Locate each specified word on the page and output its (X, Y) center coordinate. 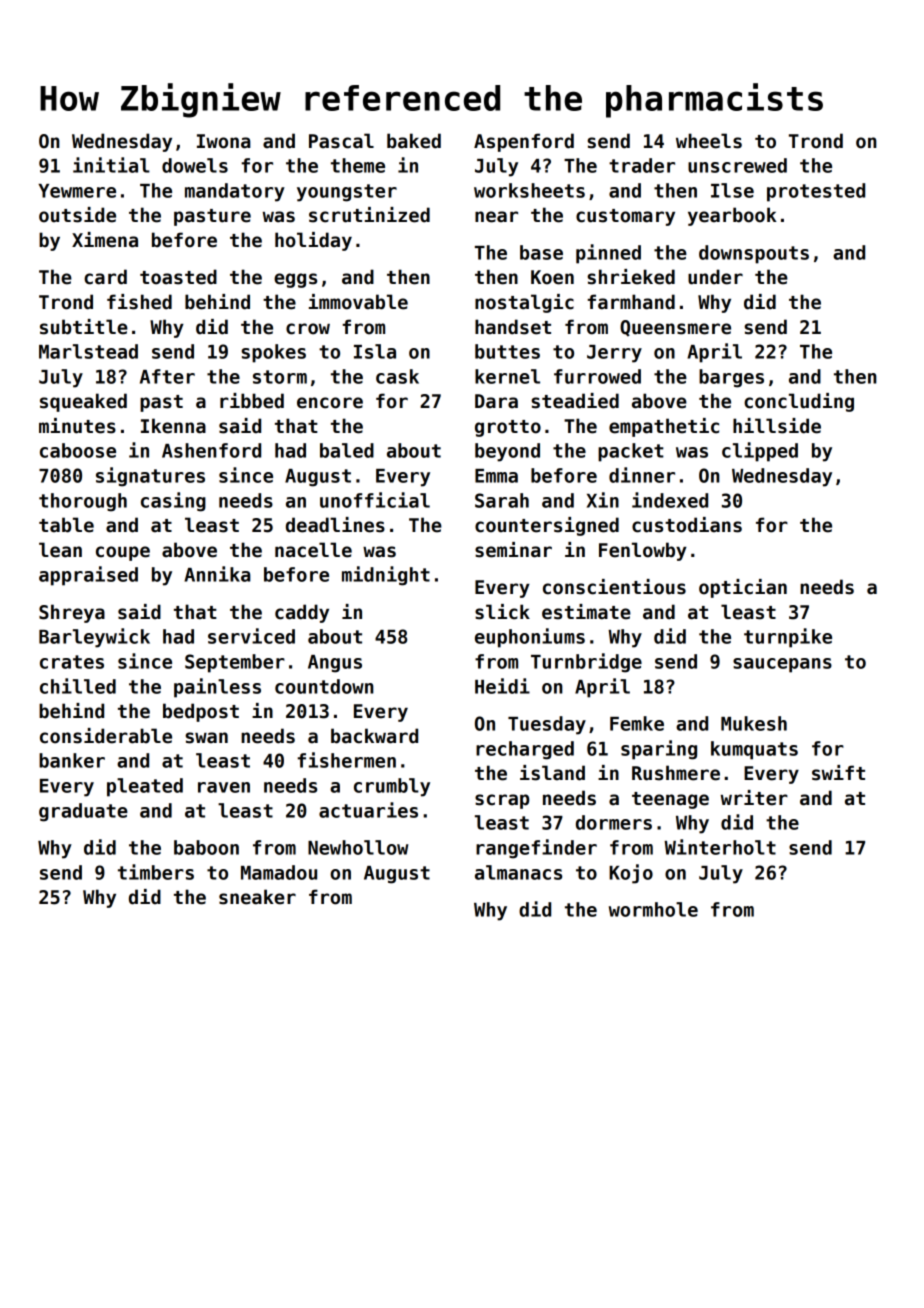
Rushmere (676, 773)
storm (280, 377)
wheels (709, 141)
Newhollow (358, 847)
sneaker (257, 897)
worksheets (529, 190)
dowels (195, 165)
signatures (150, 477)
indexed (670, 500)
